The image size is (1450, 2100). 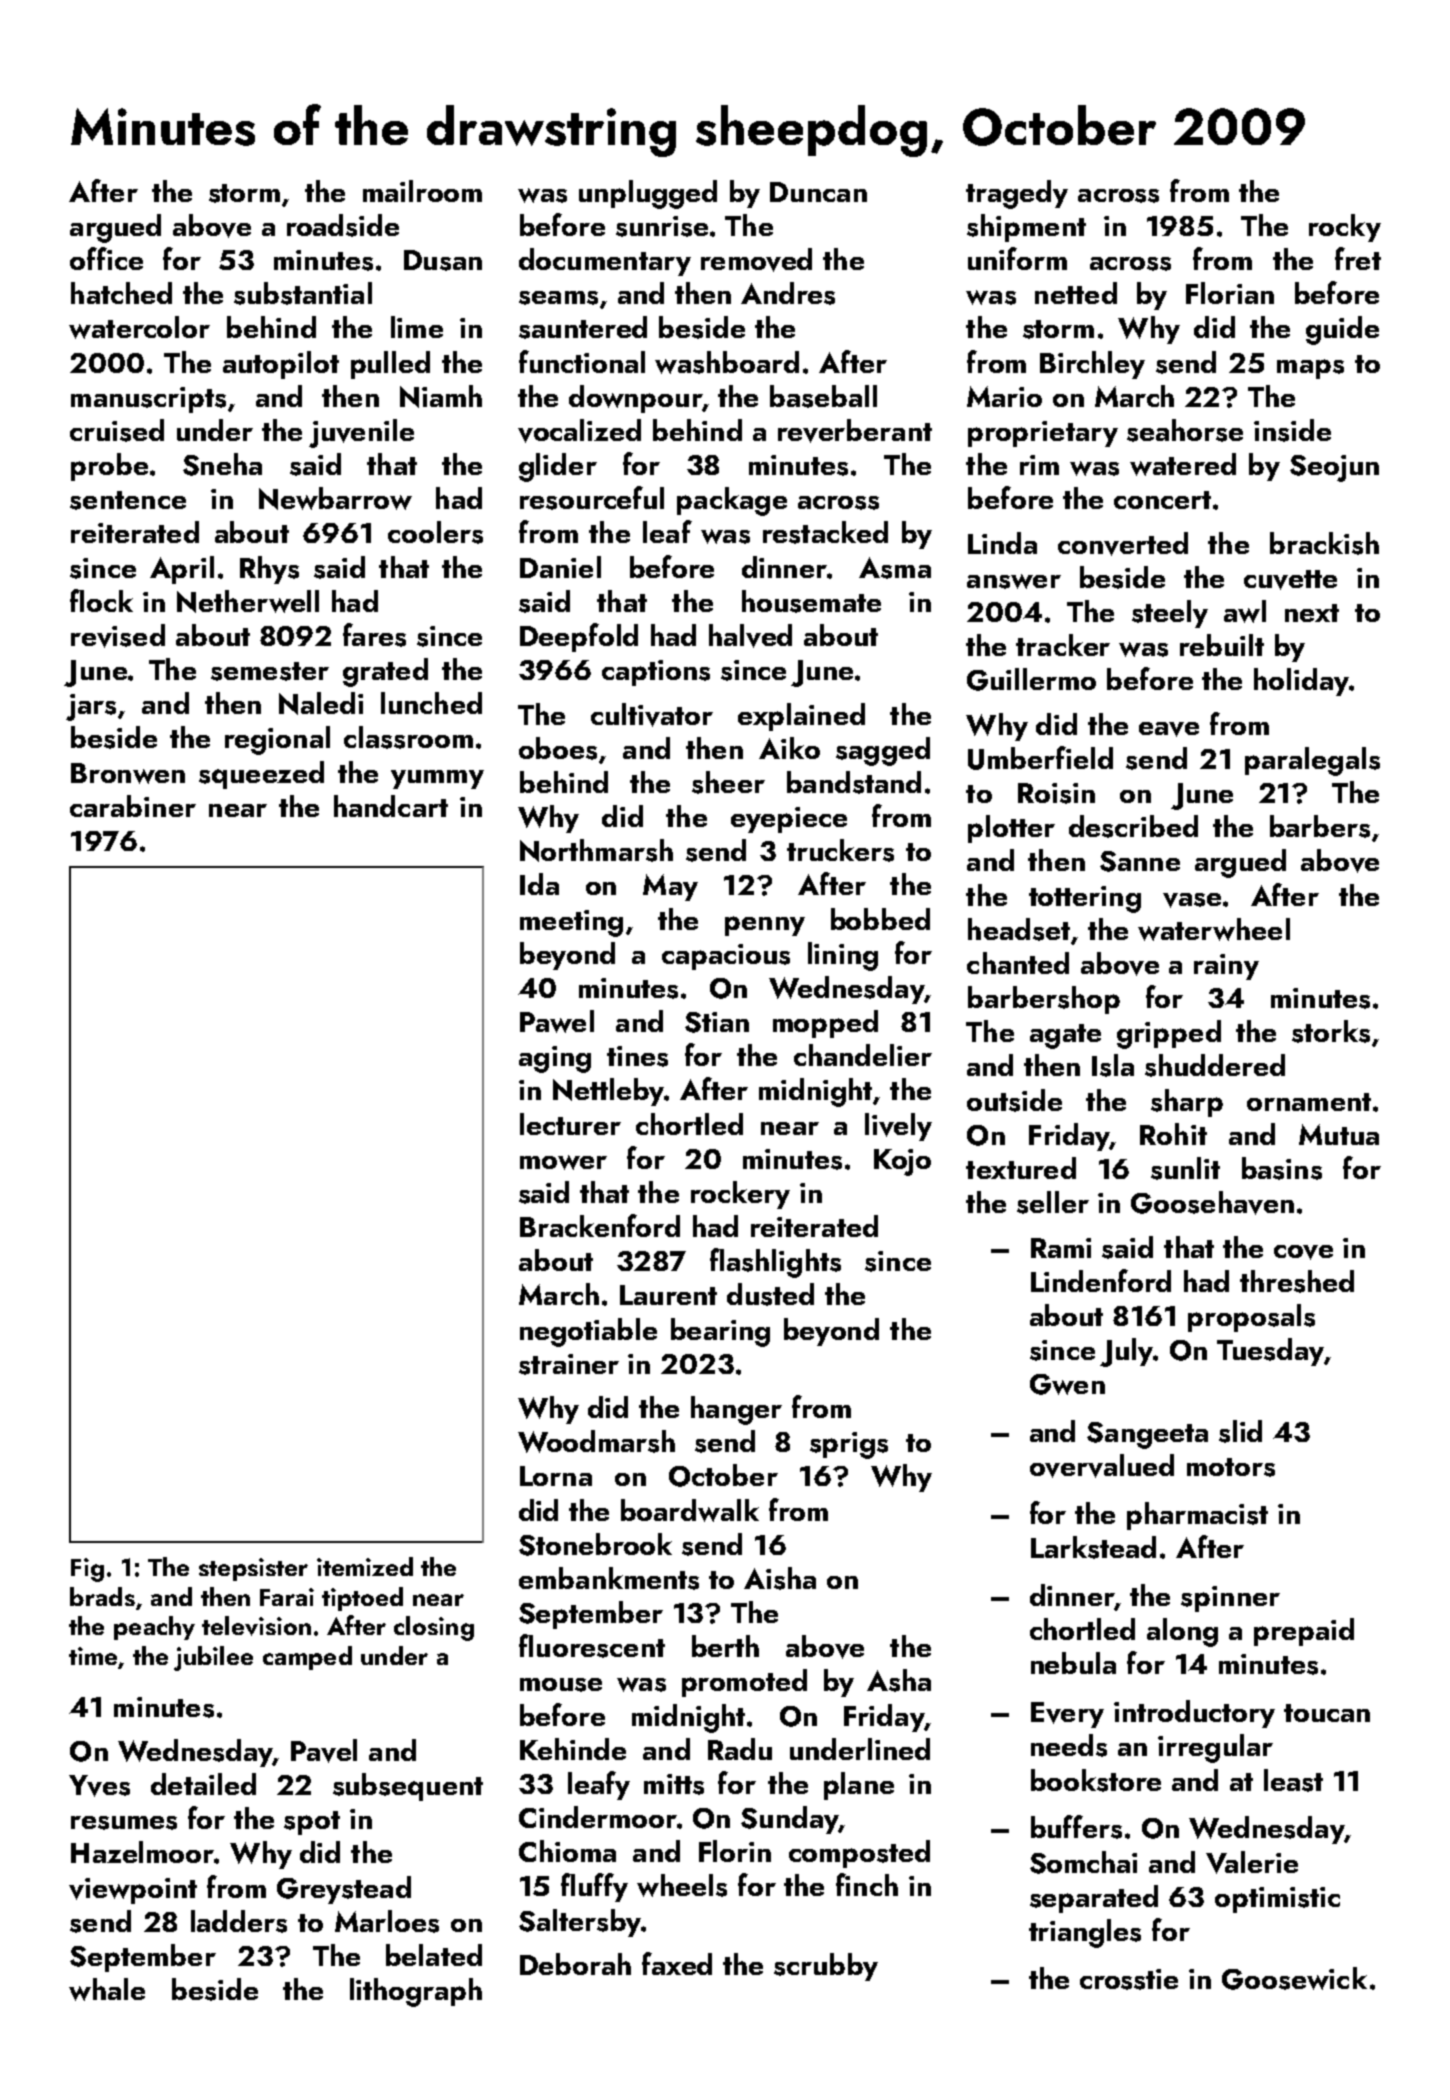 I want to click on seahorse, so click(x=1185, y=430).
